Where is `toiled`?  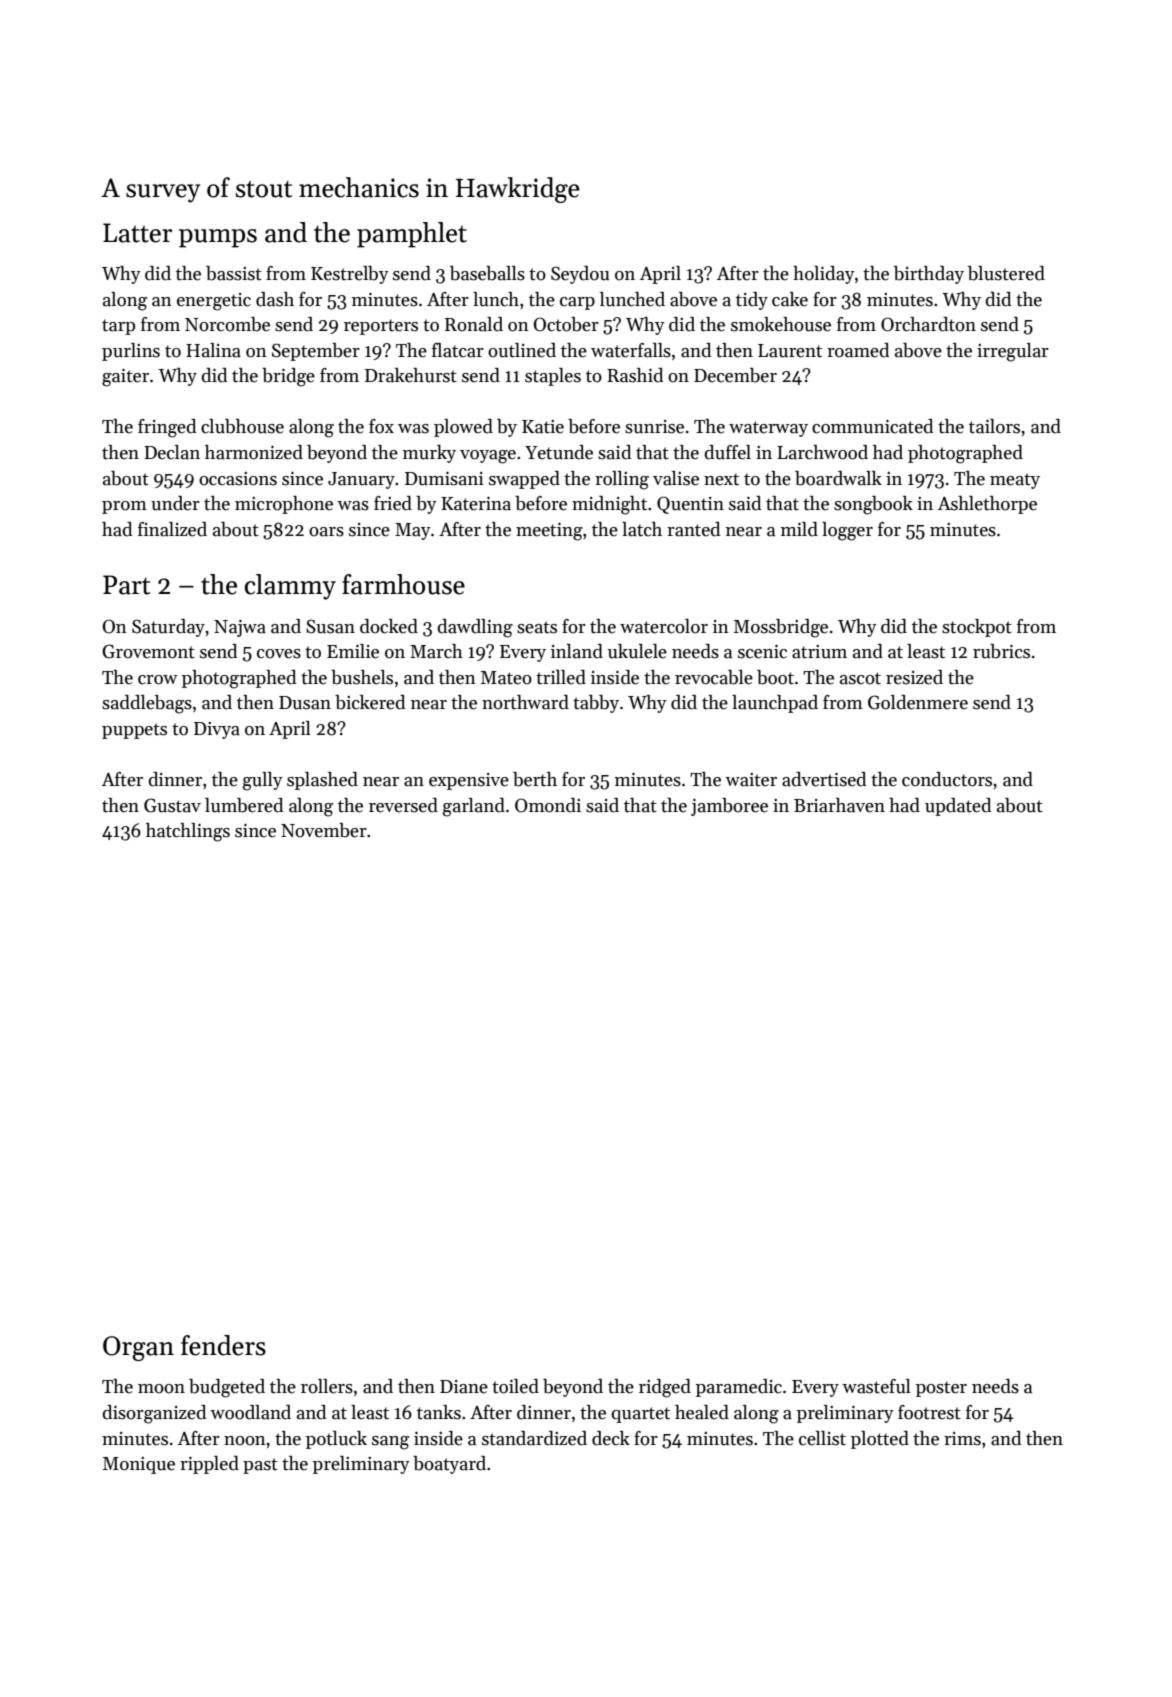 toiled is located at coordinates (515, 1386).
